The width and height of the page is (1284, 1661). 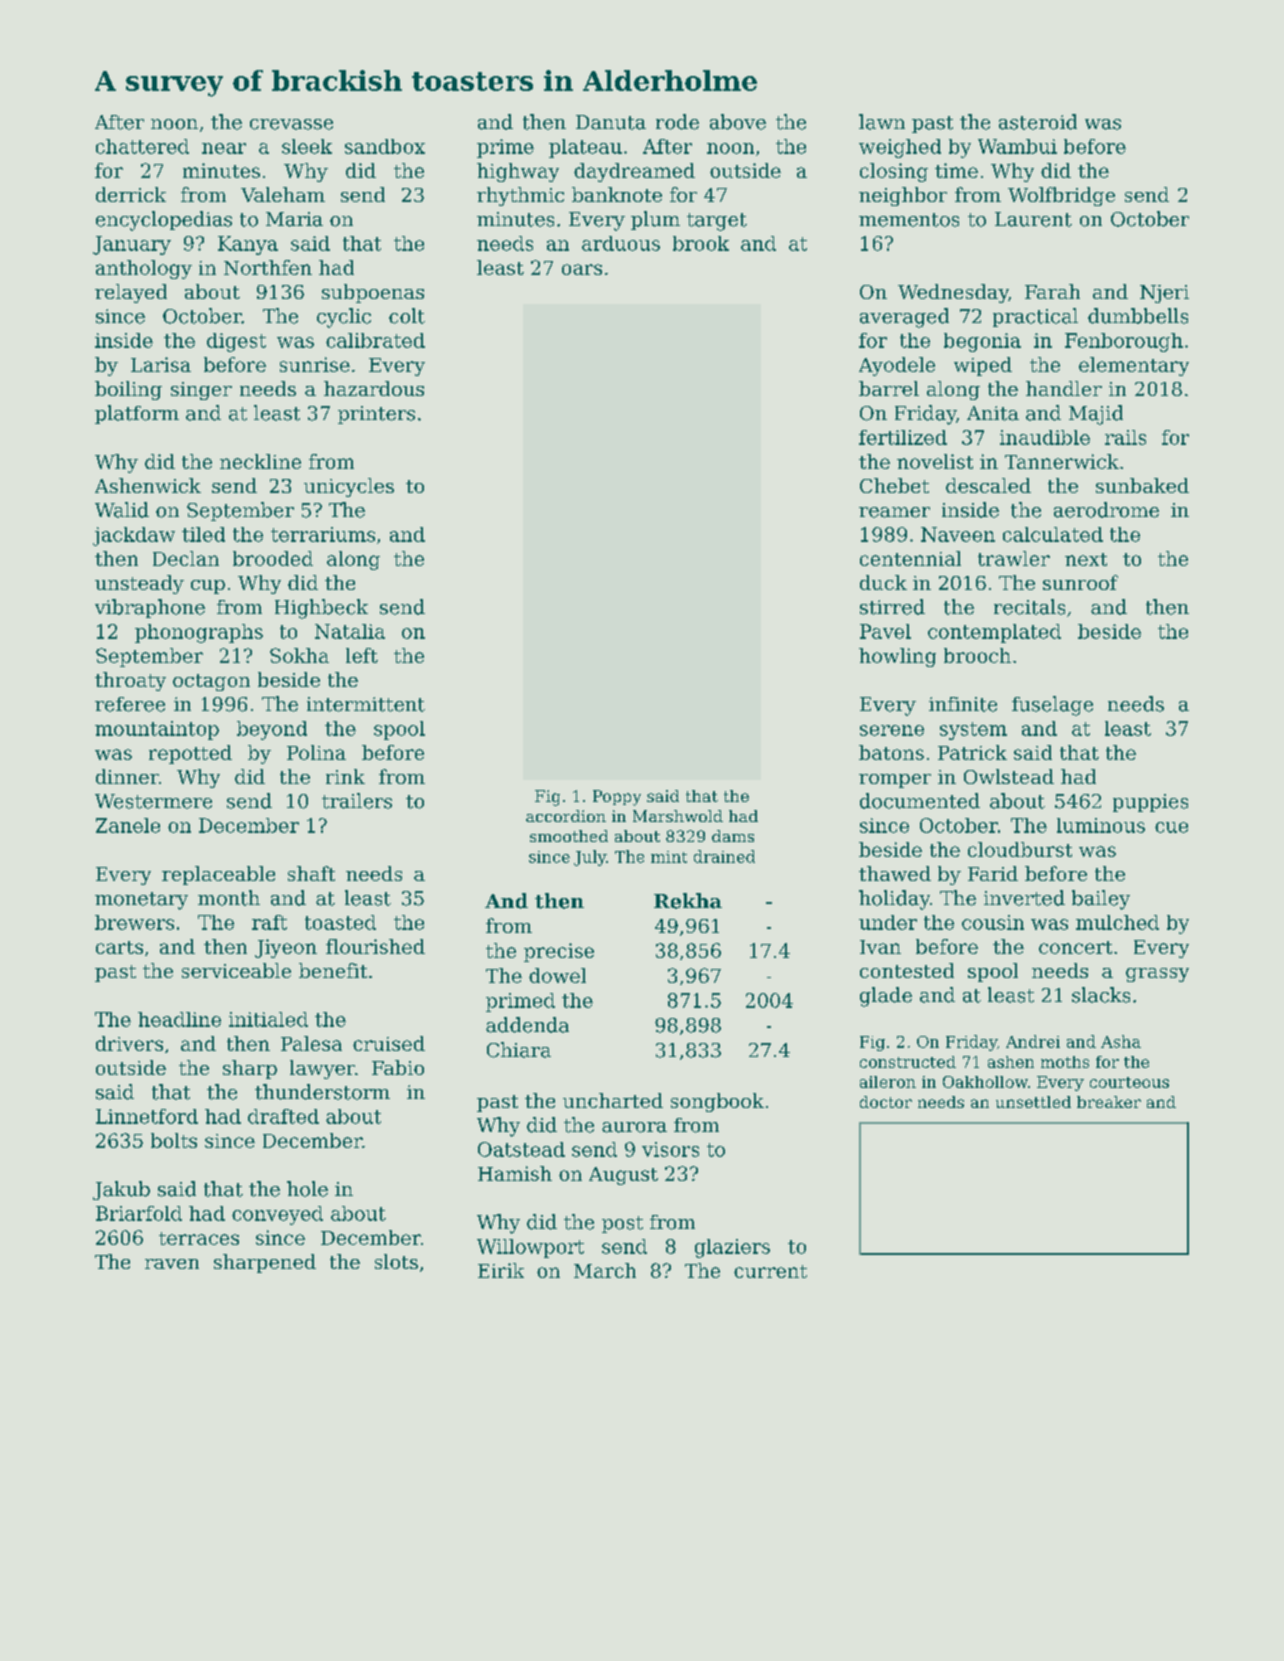 I want to click on duck, so click(x=883, y=582).
